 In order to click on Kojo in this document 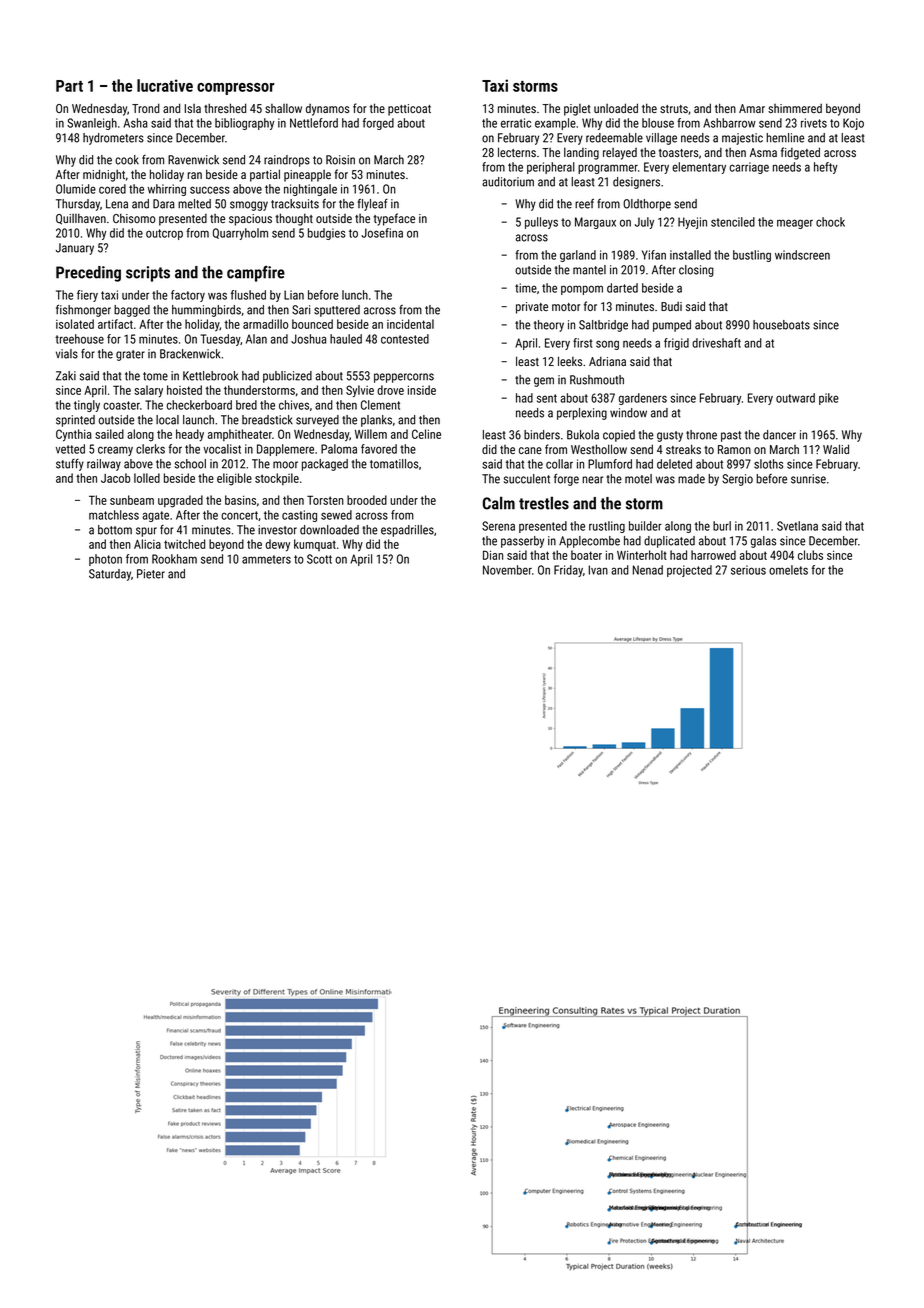, I will do `click(853, 124)`.
